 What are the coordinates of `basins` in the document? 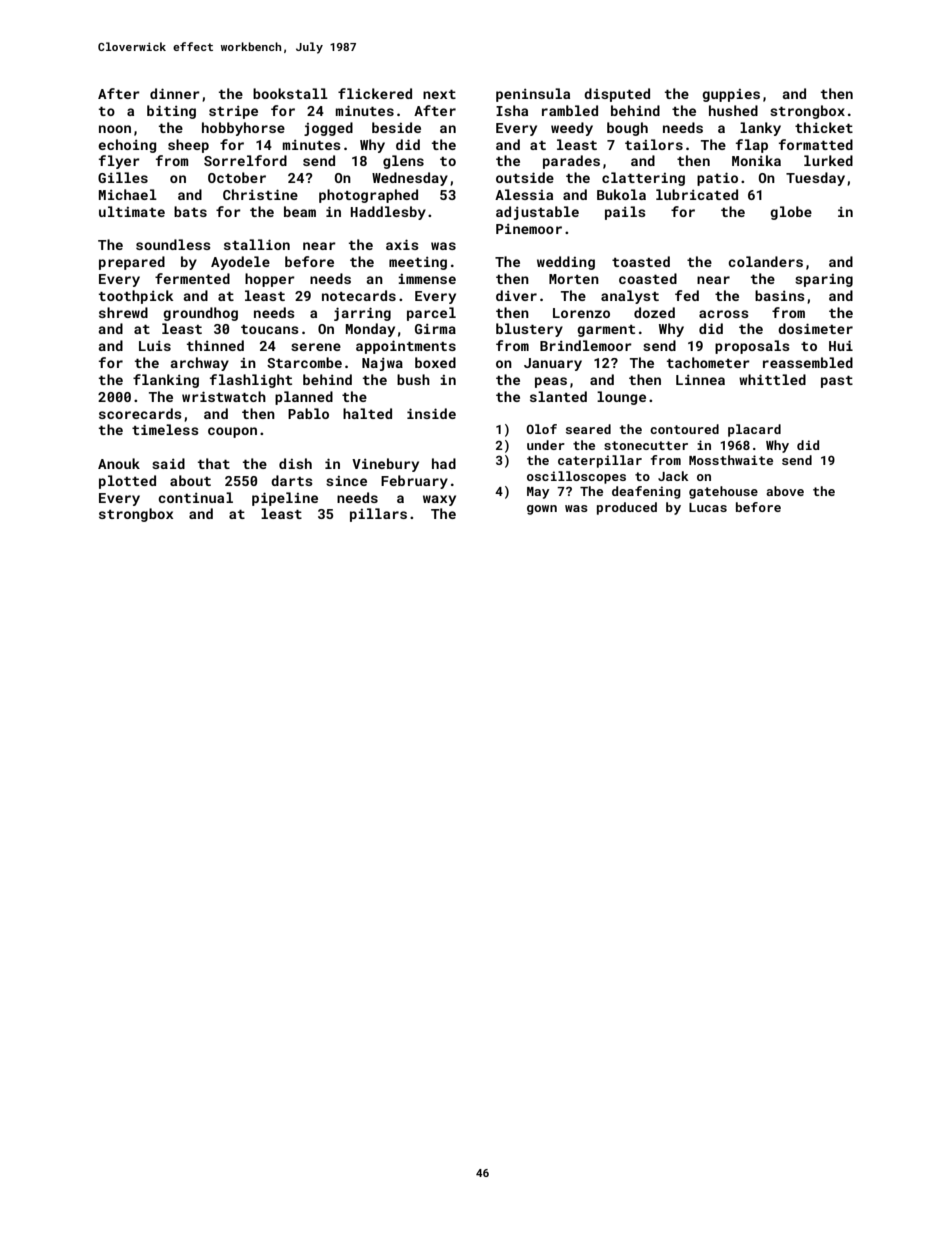 It's located at (780, 295).
